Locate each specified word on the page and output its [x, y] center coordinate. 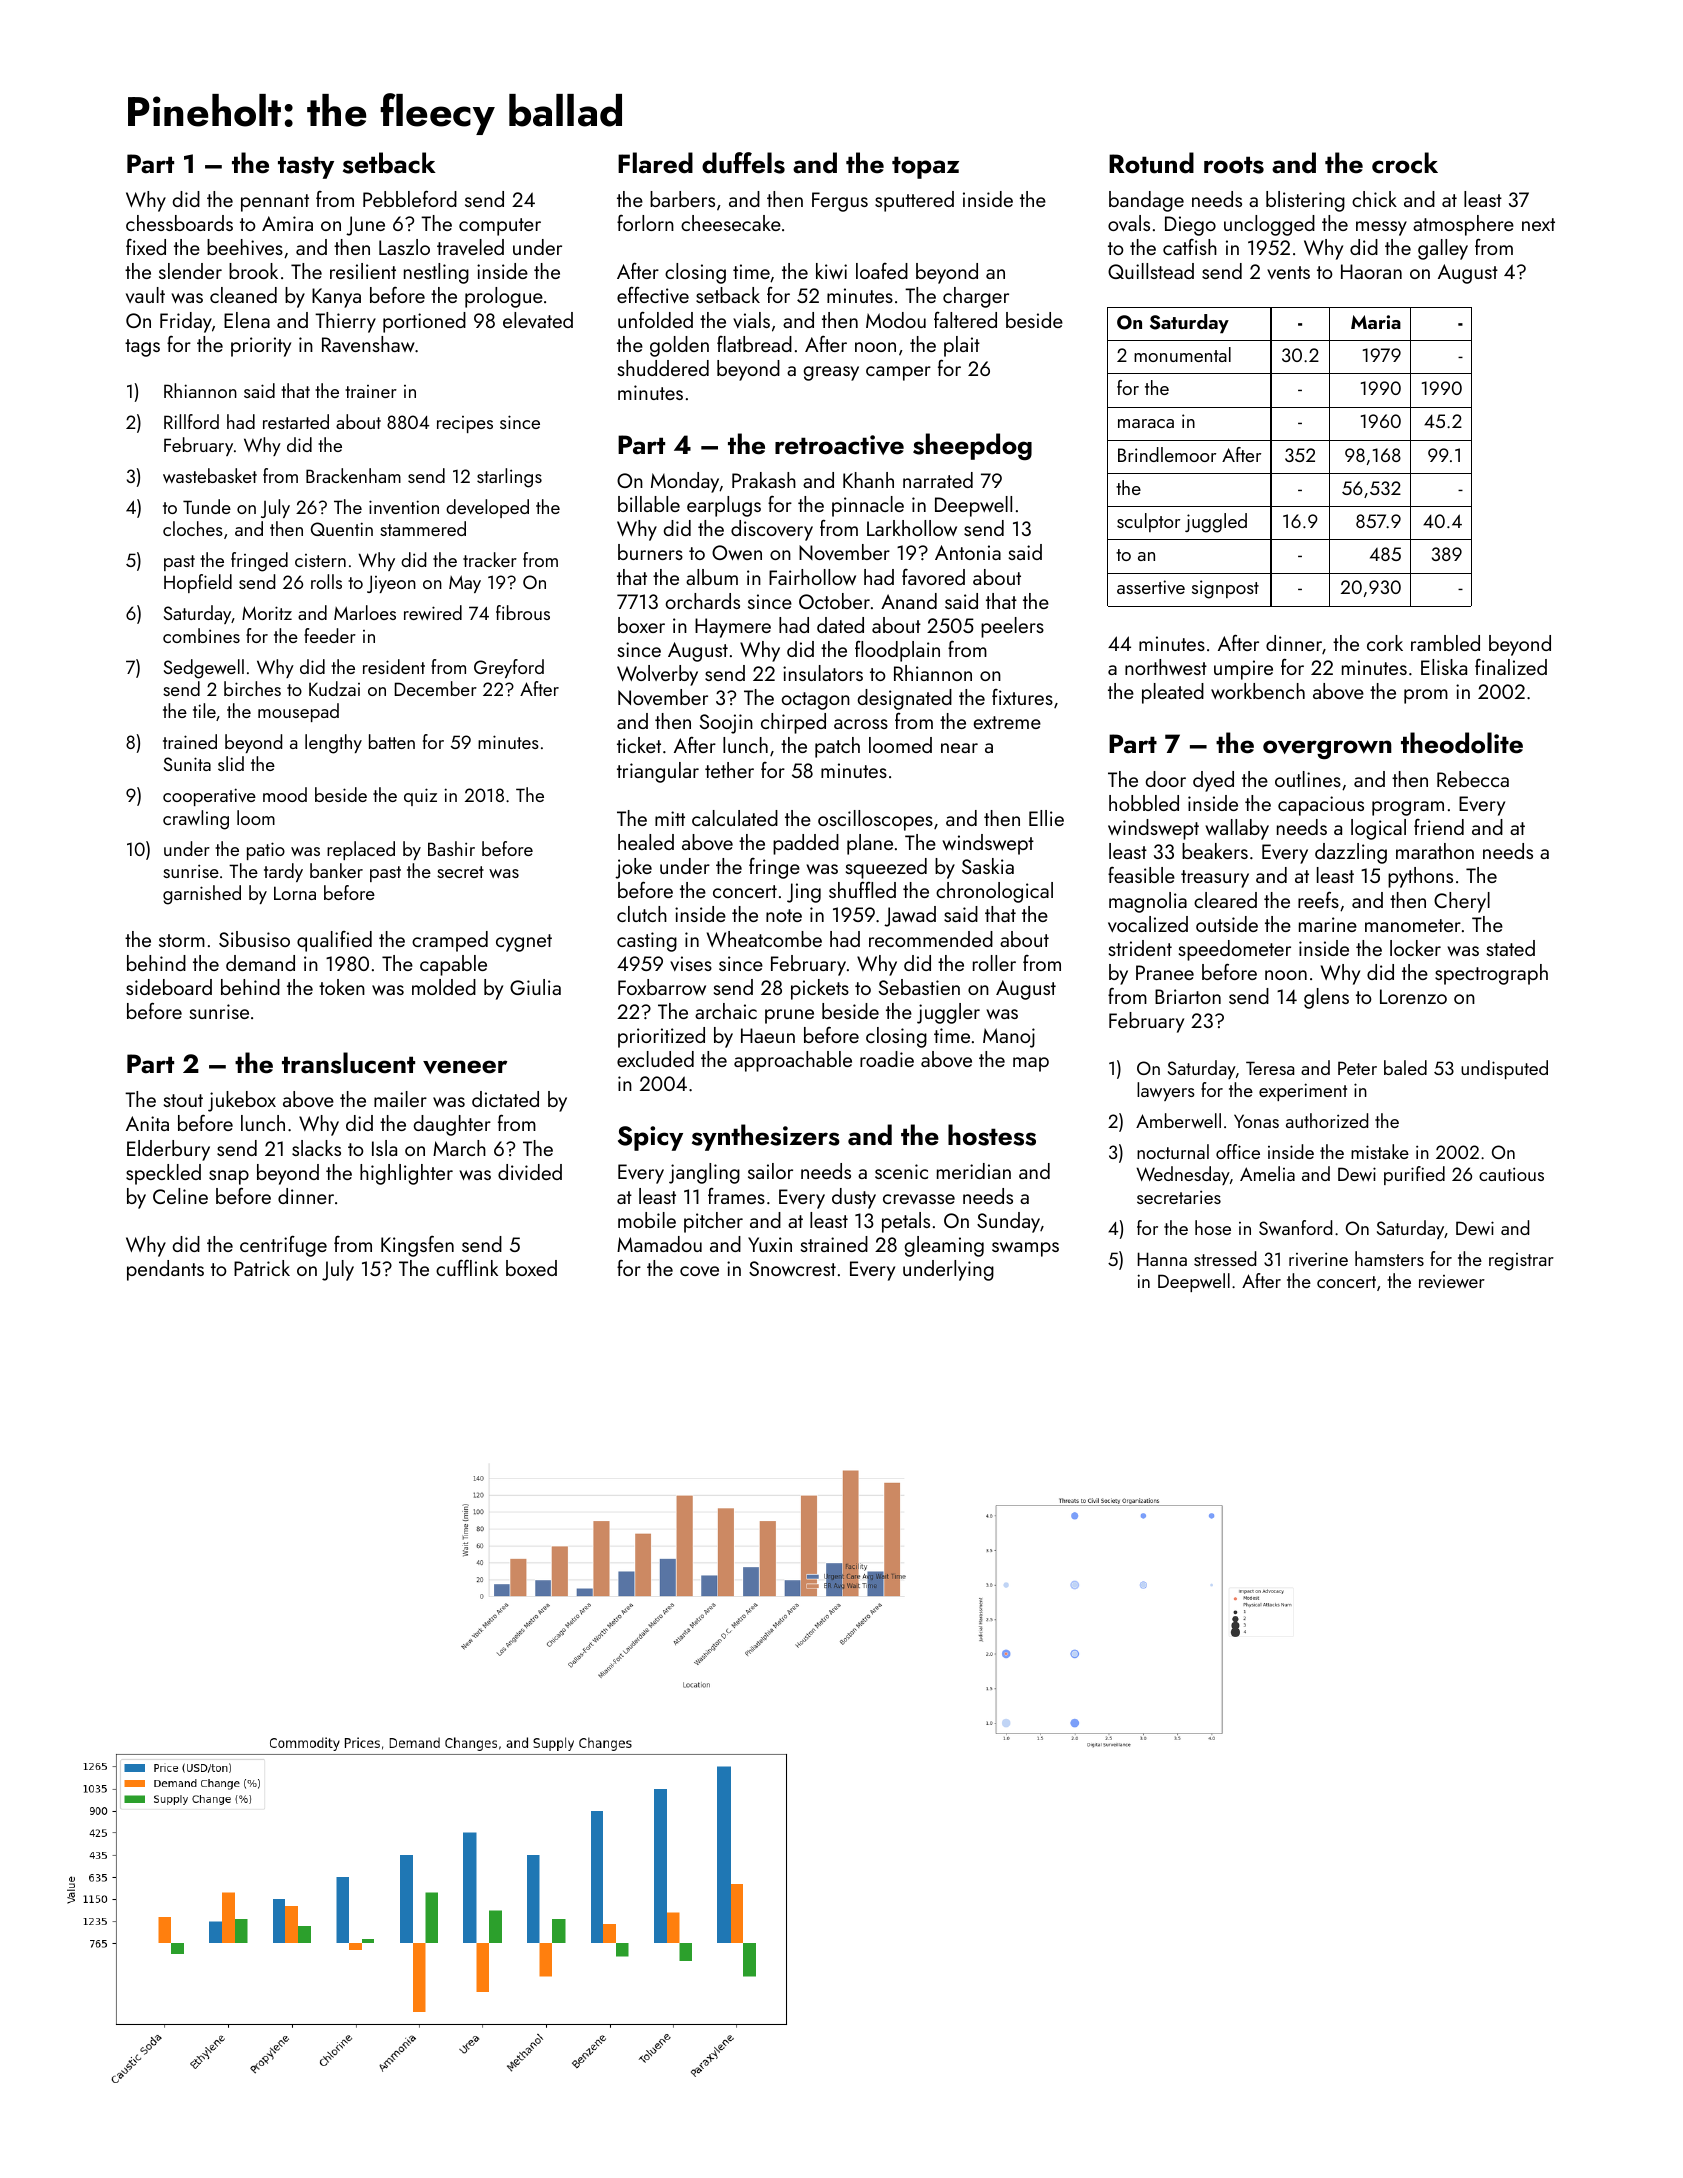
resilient [363, 271]
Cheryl [1462, 902]
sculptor [1148, 522]
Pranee [1165, 972]
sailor [770, 1171]
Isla [384, 1148]
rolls [326, 581]
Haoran [1371, 271]
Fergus [840, 202]
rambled [1445, 643]
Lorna [295, 893]
